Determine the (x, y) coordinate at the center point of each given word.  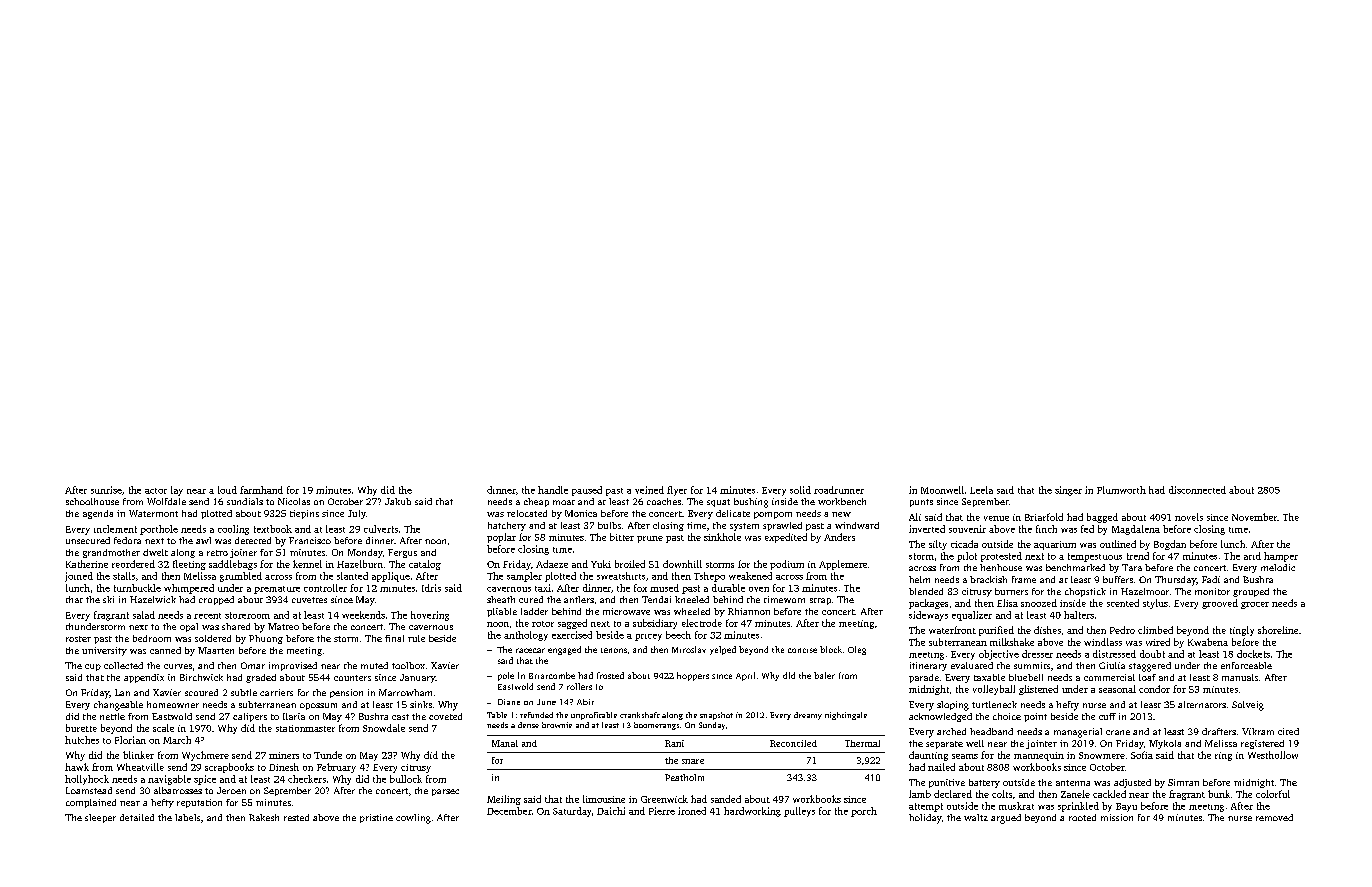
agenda (98, 514)
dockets (1253, 654)
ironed (692, 811)
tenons (614, 650)
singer (1068, 491)
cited (1288, 731)
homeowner (173, 704)
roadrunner (839, 490)
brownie (557, 725)
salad (144, 615)
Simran (1183, 782)
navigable (169, 780)
